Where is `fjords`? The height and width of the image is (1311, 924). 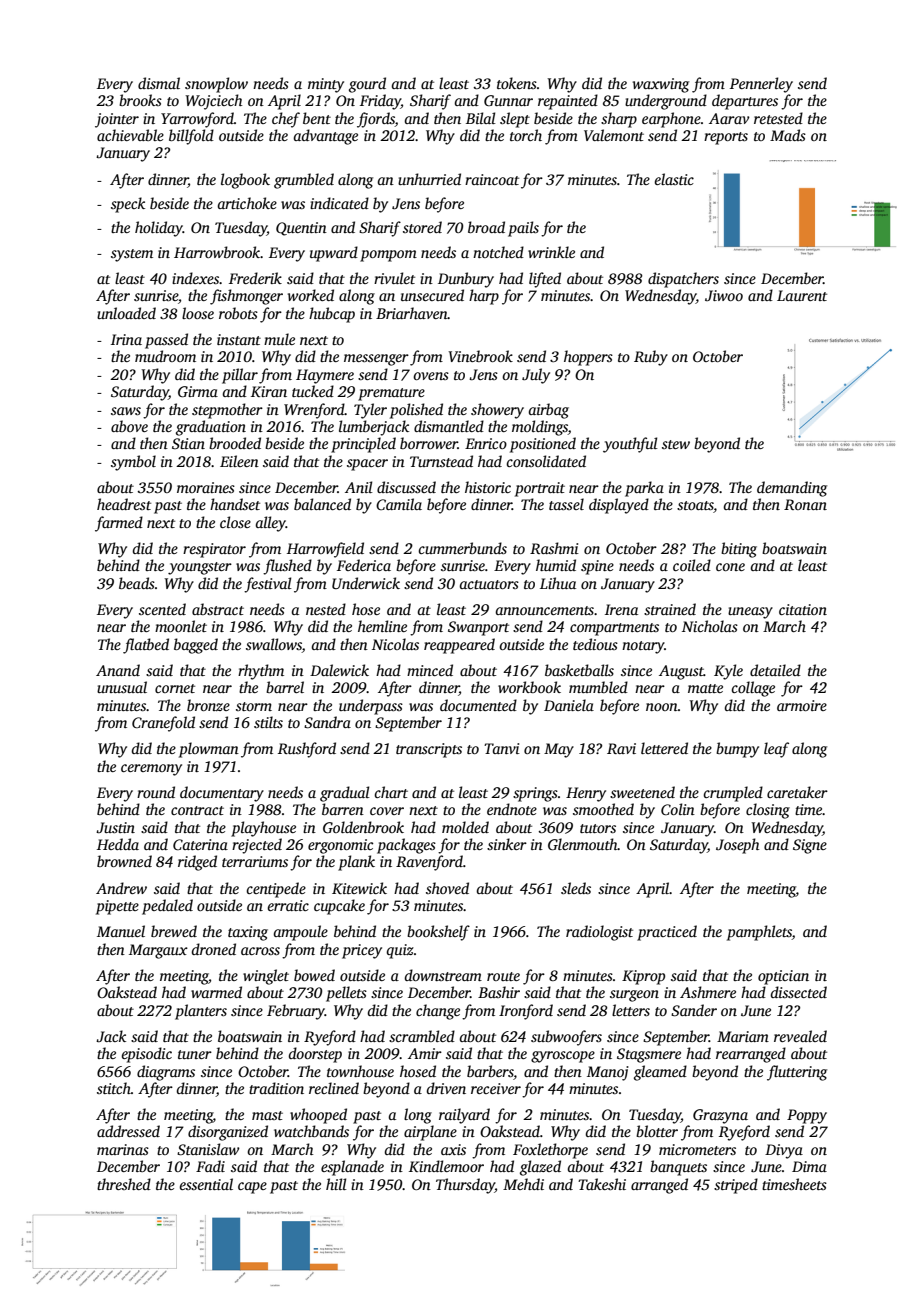 fjords is located at coordinates (376, 120).
